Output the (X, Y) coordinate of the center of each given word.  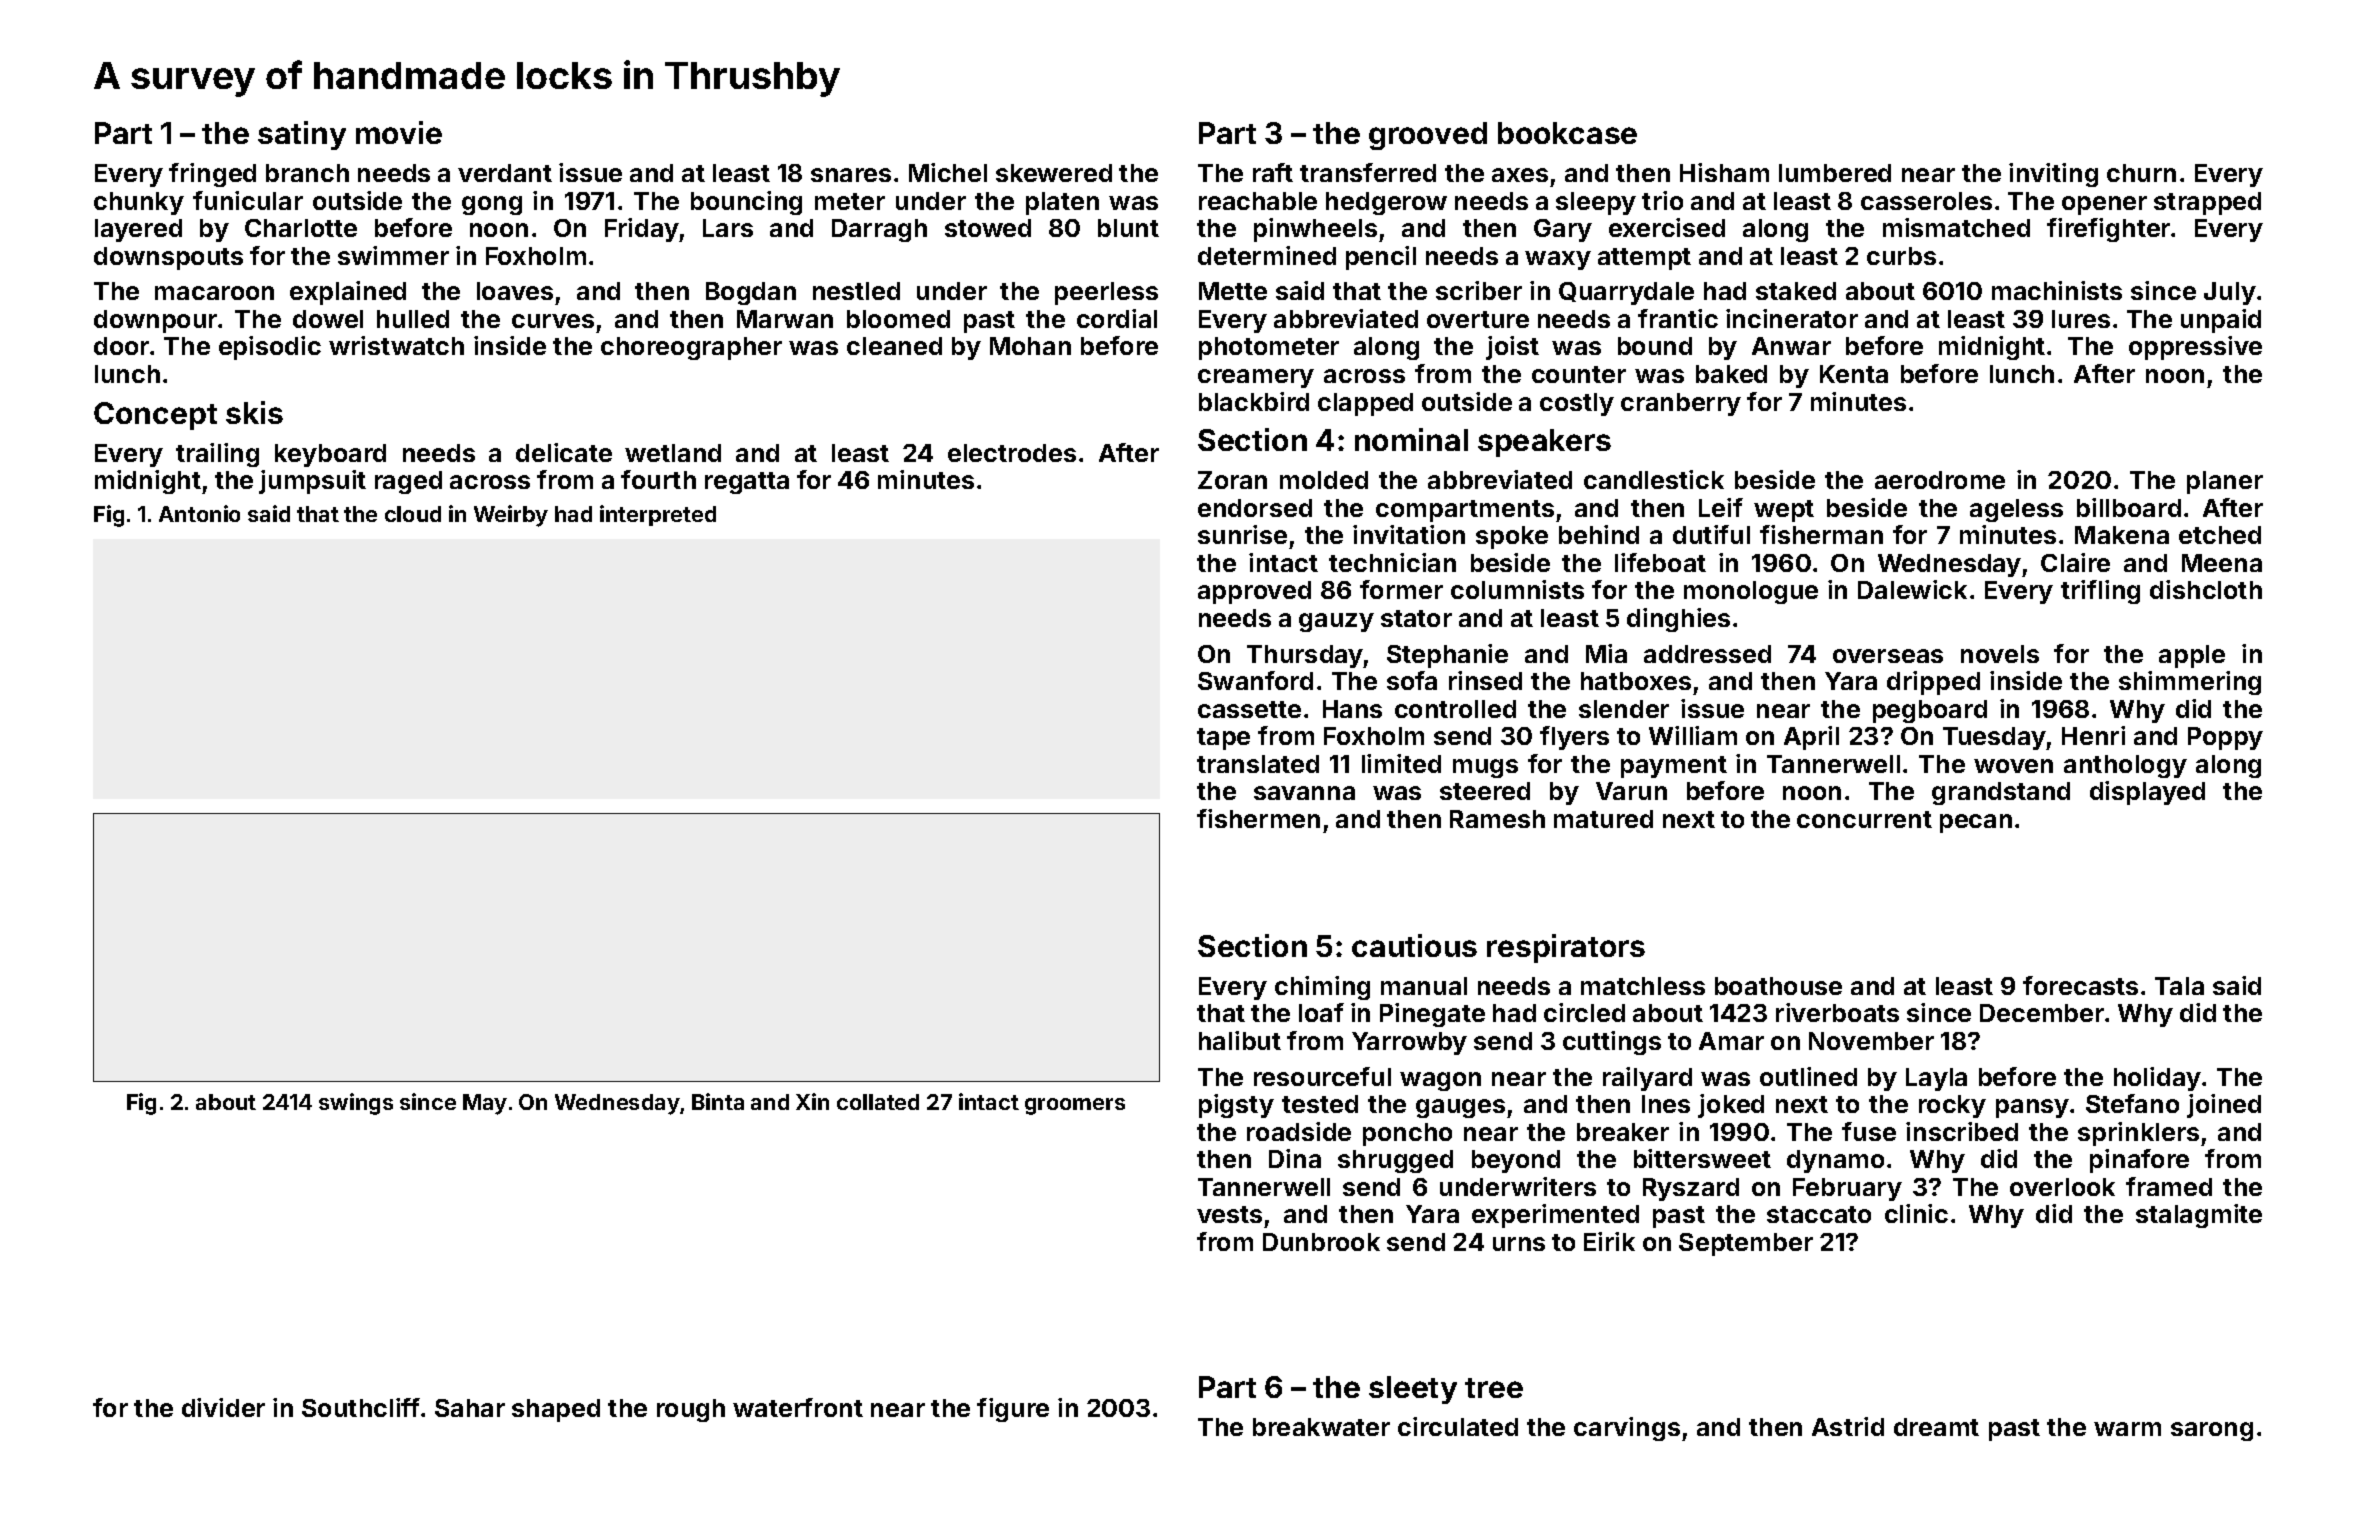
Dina (1295, 1158)
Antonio (199, 513)
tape (1223, 739)
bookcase (1567, 133)
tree (1494, 1388)
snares (851, 175)
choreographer (691, 348)
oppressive (2195, 348)
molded (1324, 480)
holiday (2157, 1079)
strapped (2207, 203)
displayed (2147, 793)
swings (356, 1104)
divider (223, 1407)
